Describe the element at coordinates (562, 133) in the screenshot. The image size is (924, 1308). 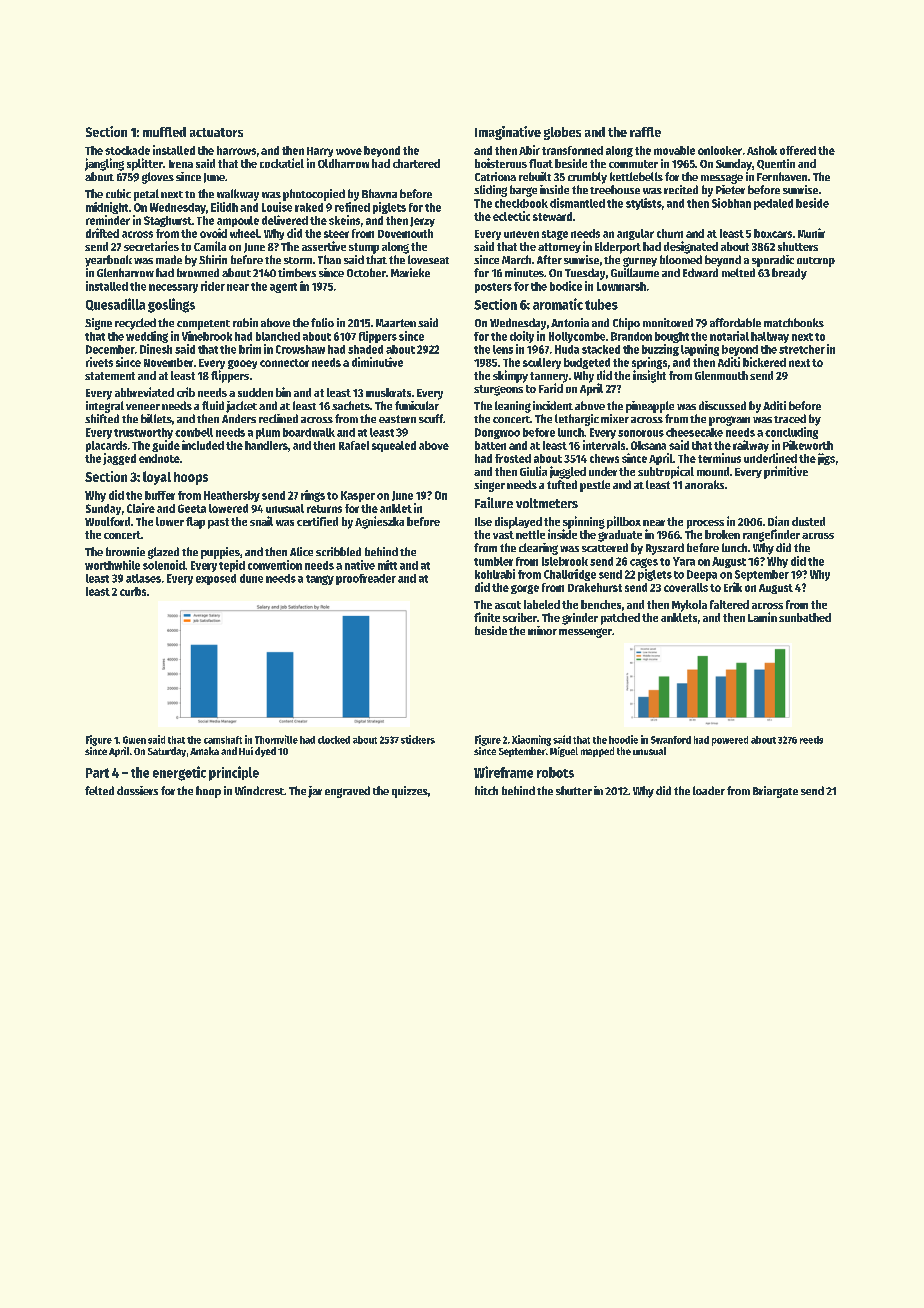
I see `globes` at that location.
